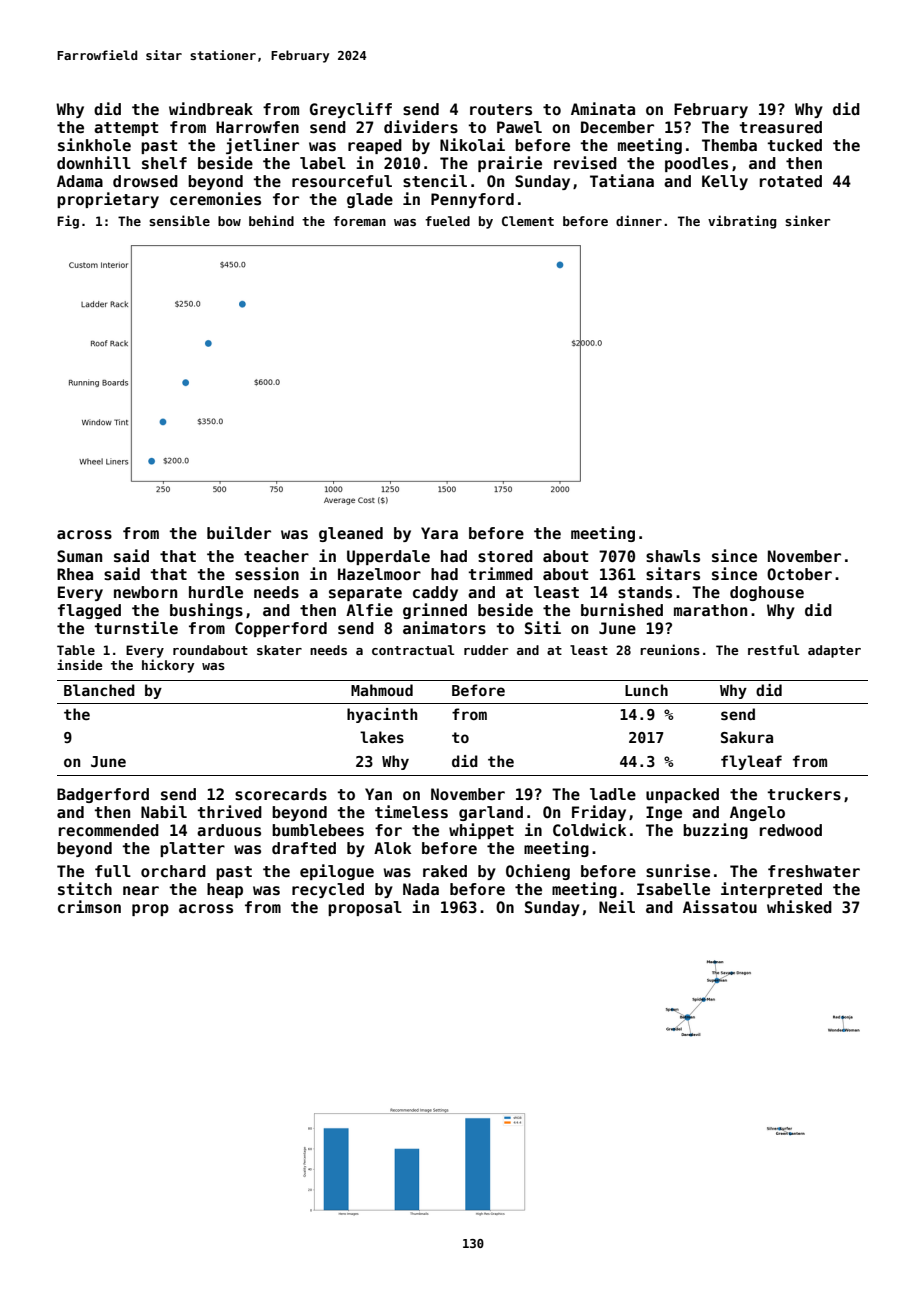 This document has width=924, height=1308. I want to click on platter, so click(192, 849).
